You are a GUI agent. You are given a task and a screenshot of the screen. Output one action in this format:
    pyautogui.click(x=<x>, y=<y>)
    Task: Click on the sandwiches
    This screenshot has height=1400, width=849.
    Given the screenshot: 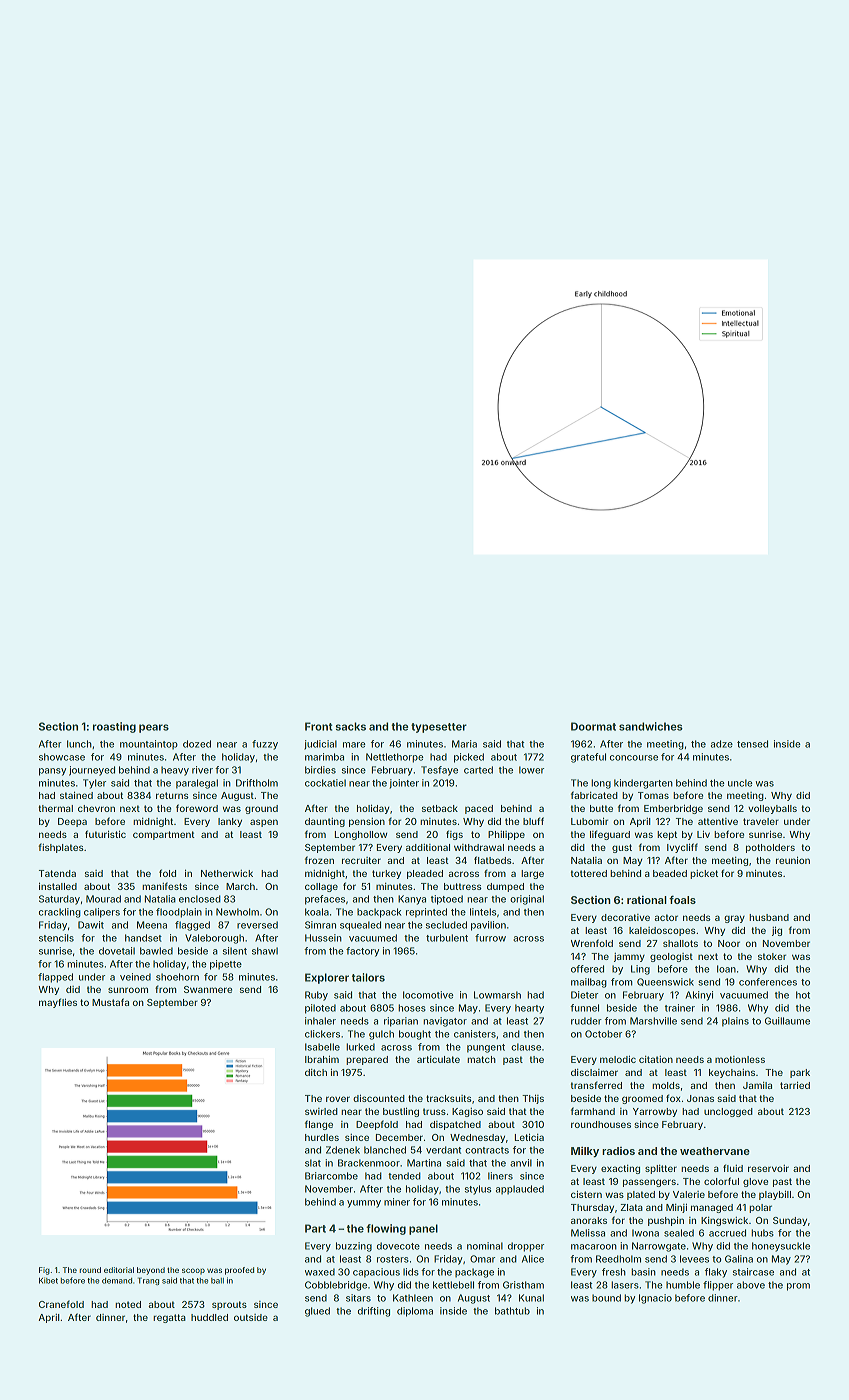 What is the action you would take?
    pyautogui.click(x=651, y=726)
